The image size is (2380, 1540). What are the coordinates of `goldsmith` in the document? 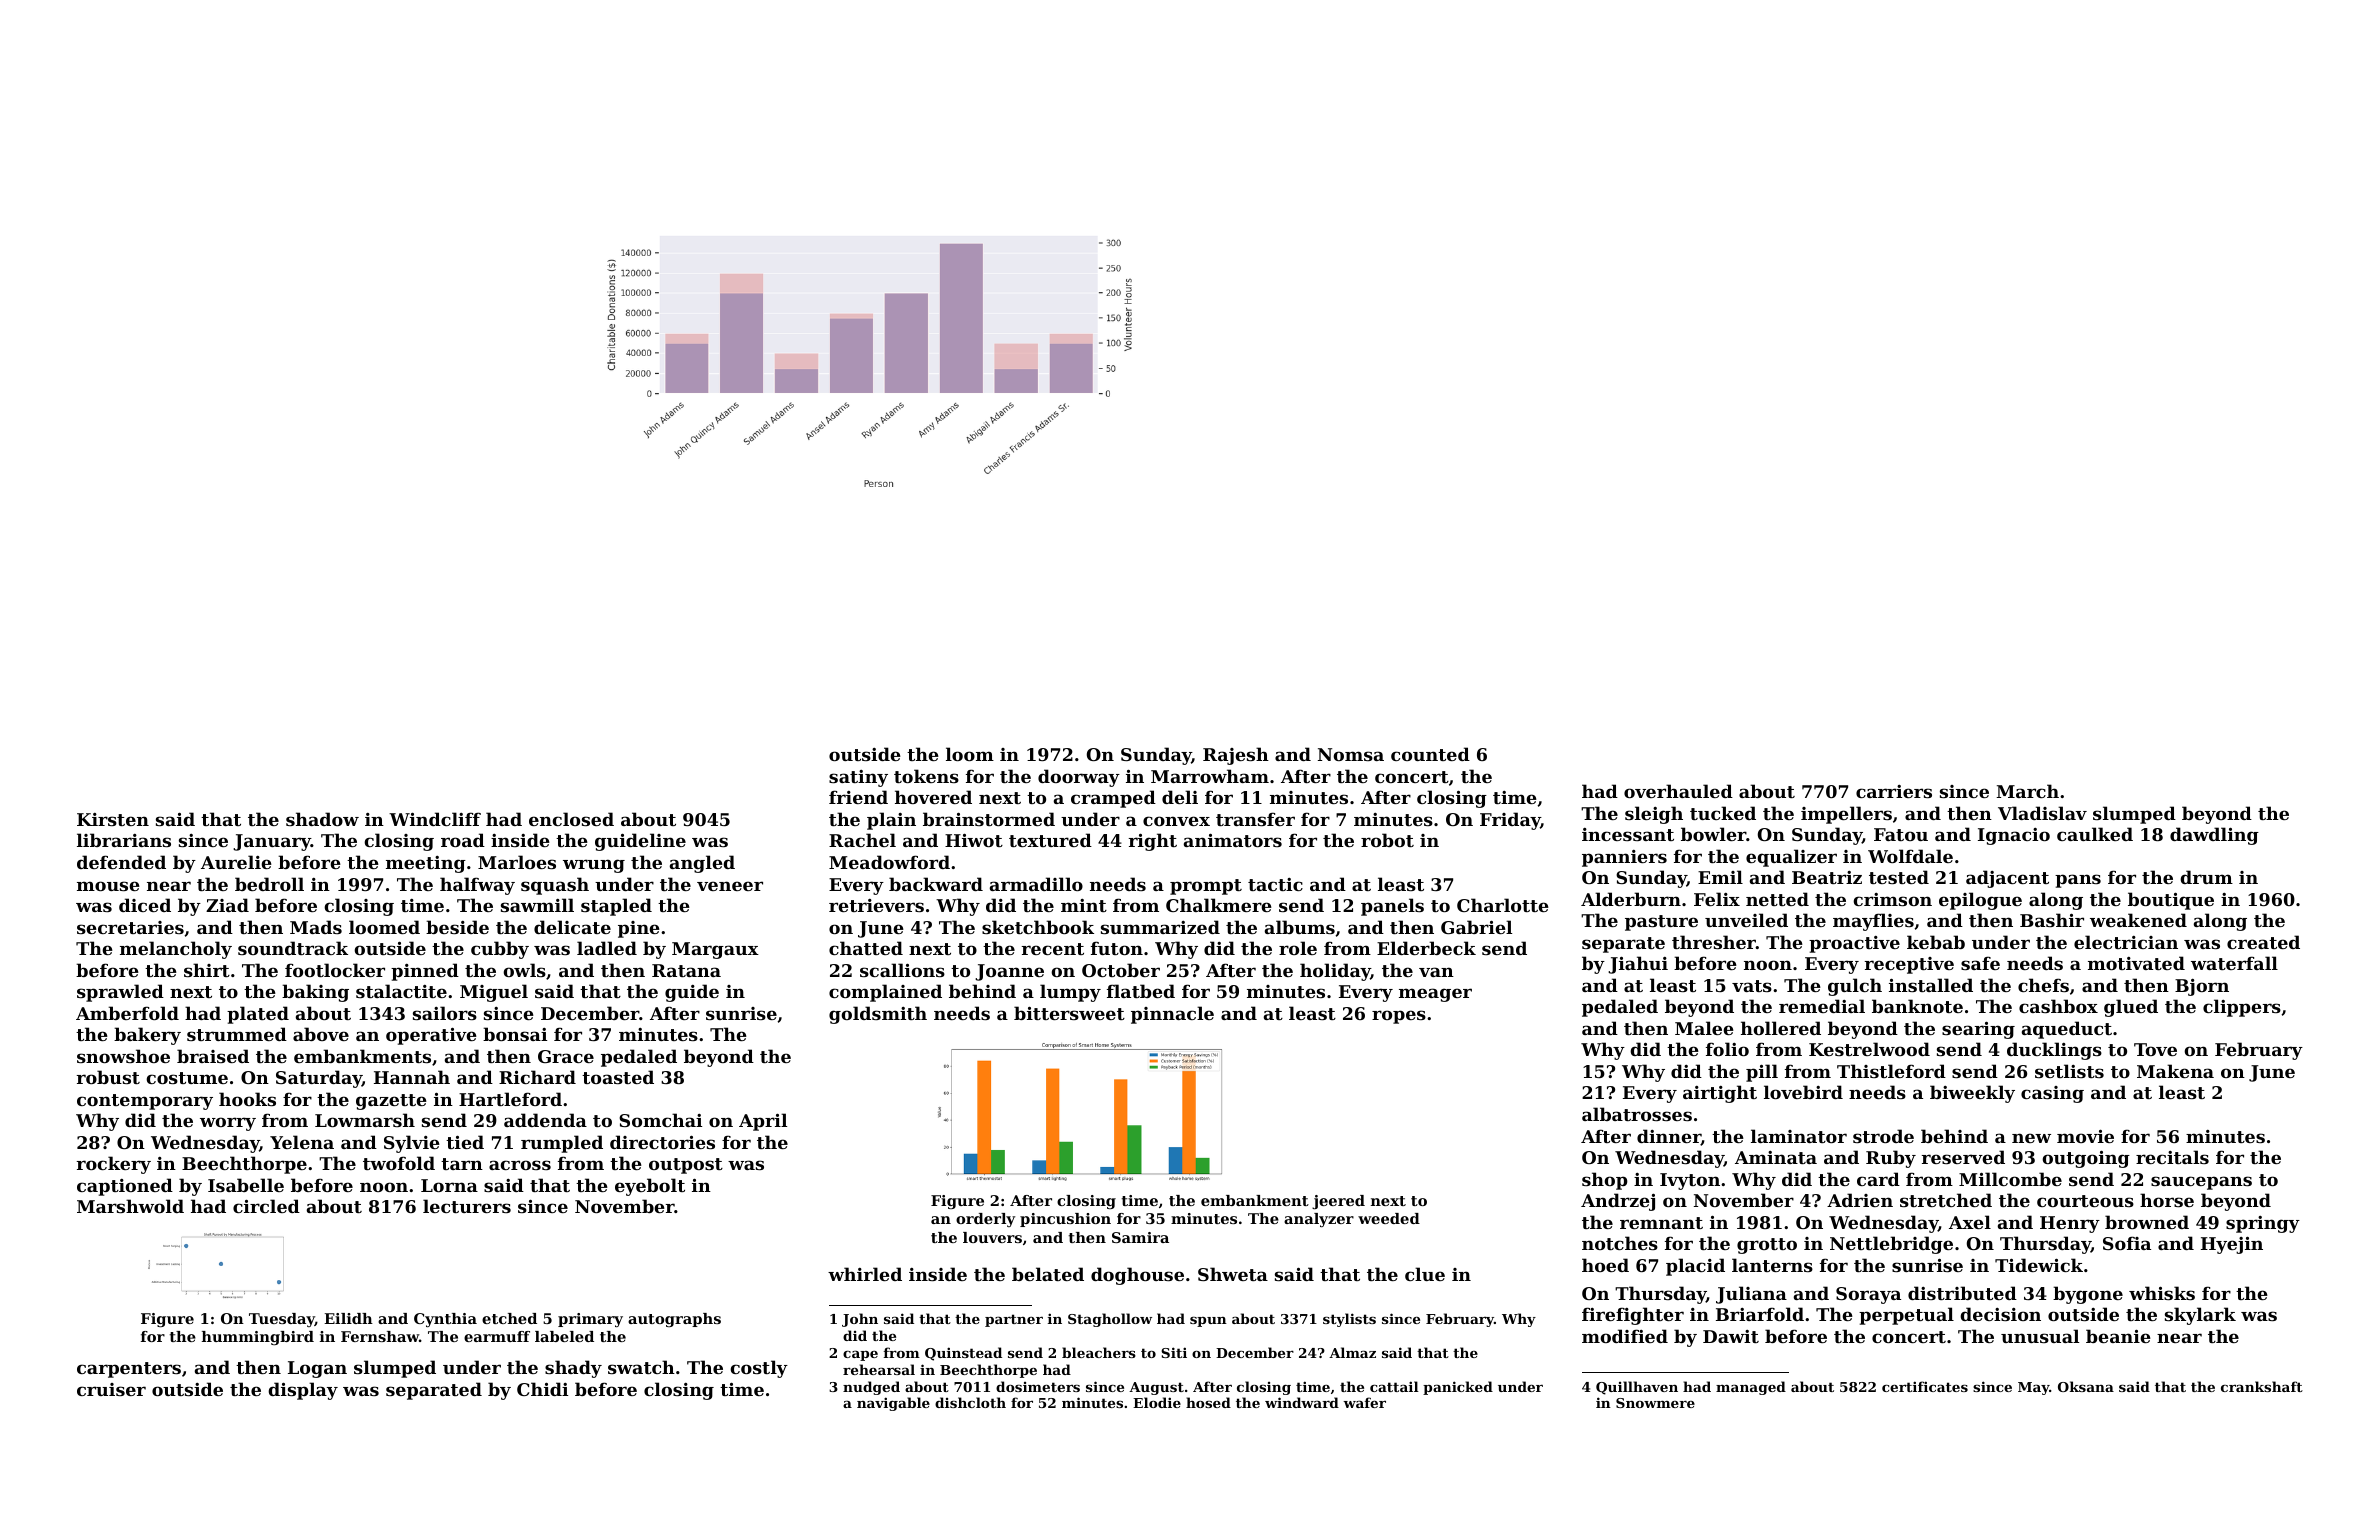 It's located at (878, 1015).
